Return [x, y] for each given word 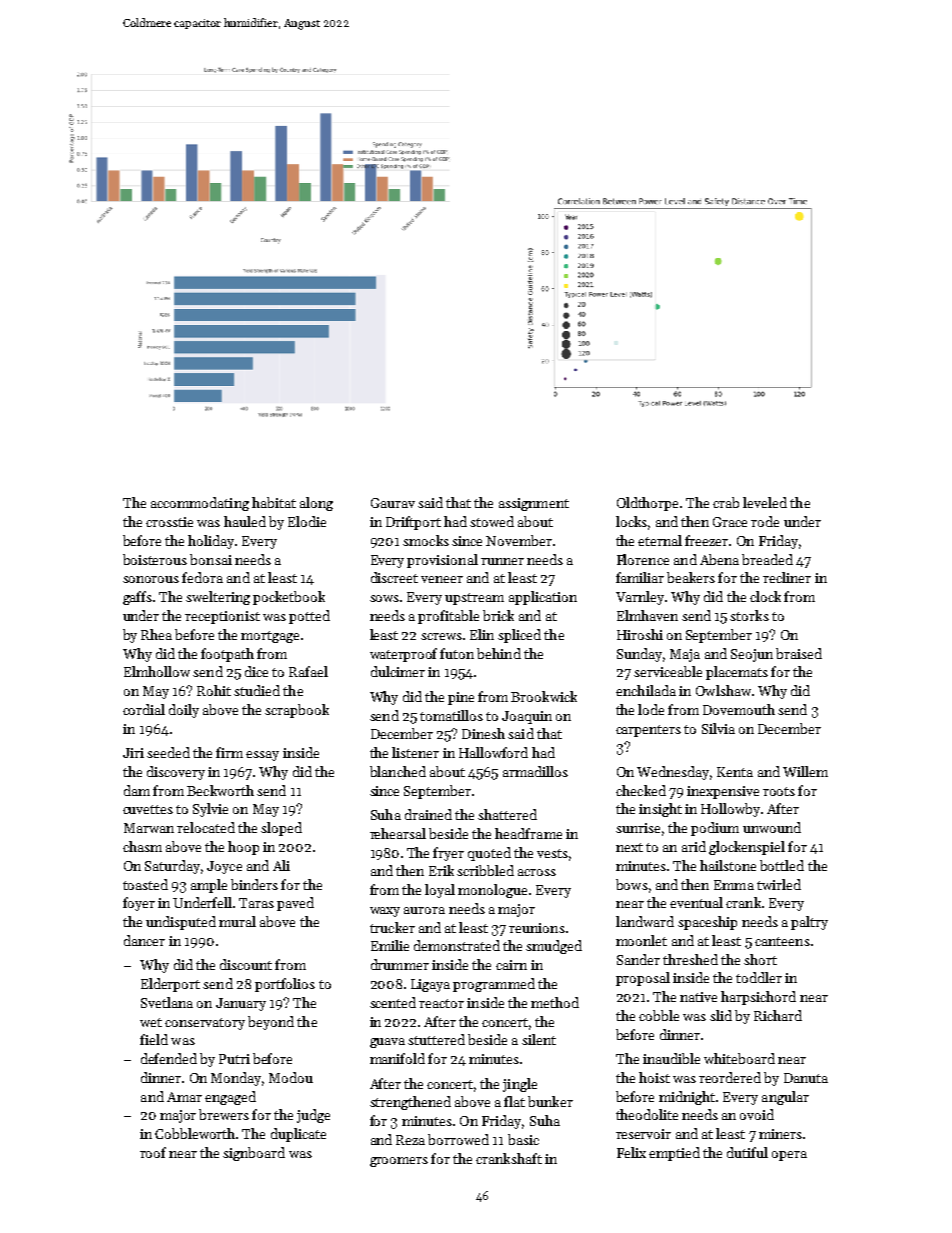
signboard [254, 1154]
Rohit [214, 690]
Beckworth [220, 790]
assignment [534, 504]
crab [726, 502]
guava [387, 1043]
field [154, 1039]
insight [660, 810]
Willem [805, 771]
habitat [274, 502]
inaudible [671, 1058]
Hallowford [493, 752]
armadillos [535, 771]
